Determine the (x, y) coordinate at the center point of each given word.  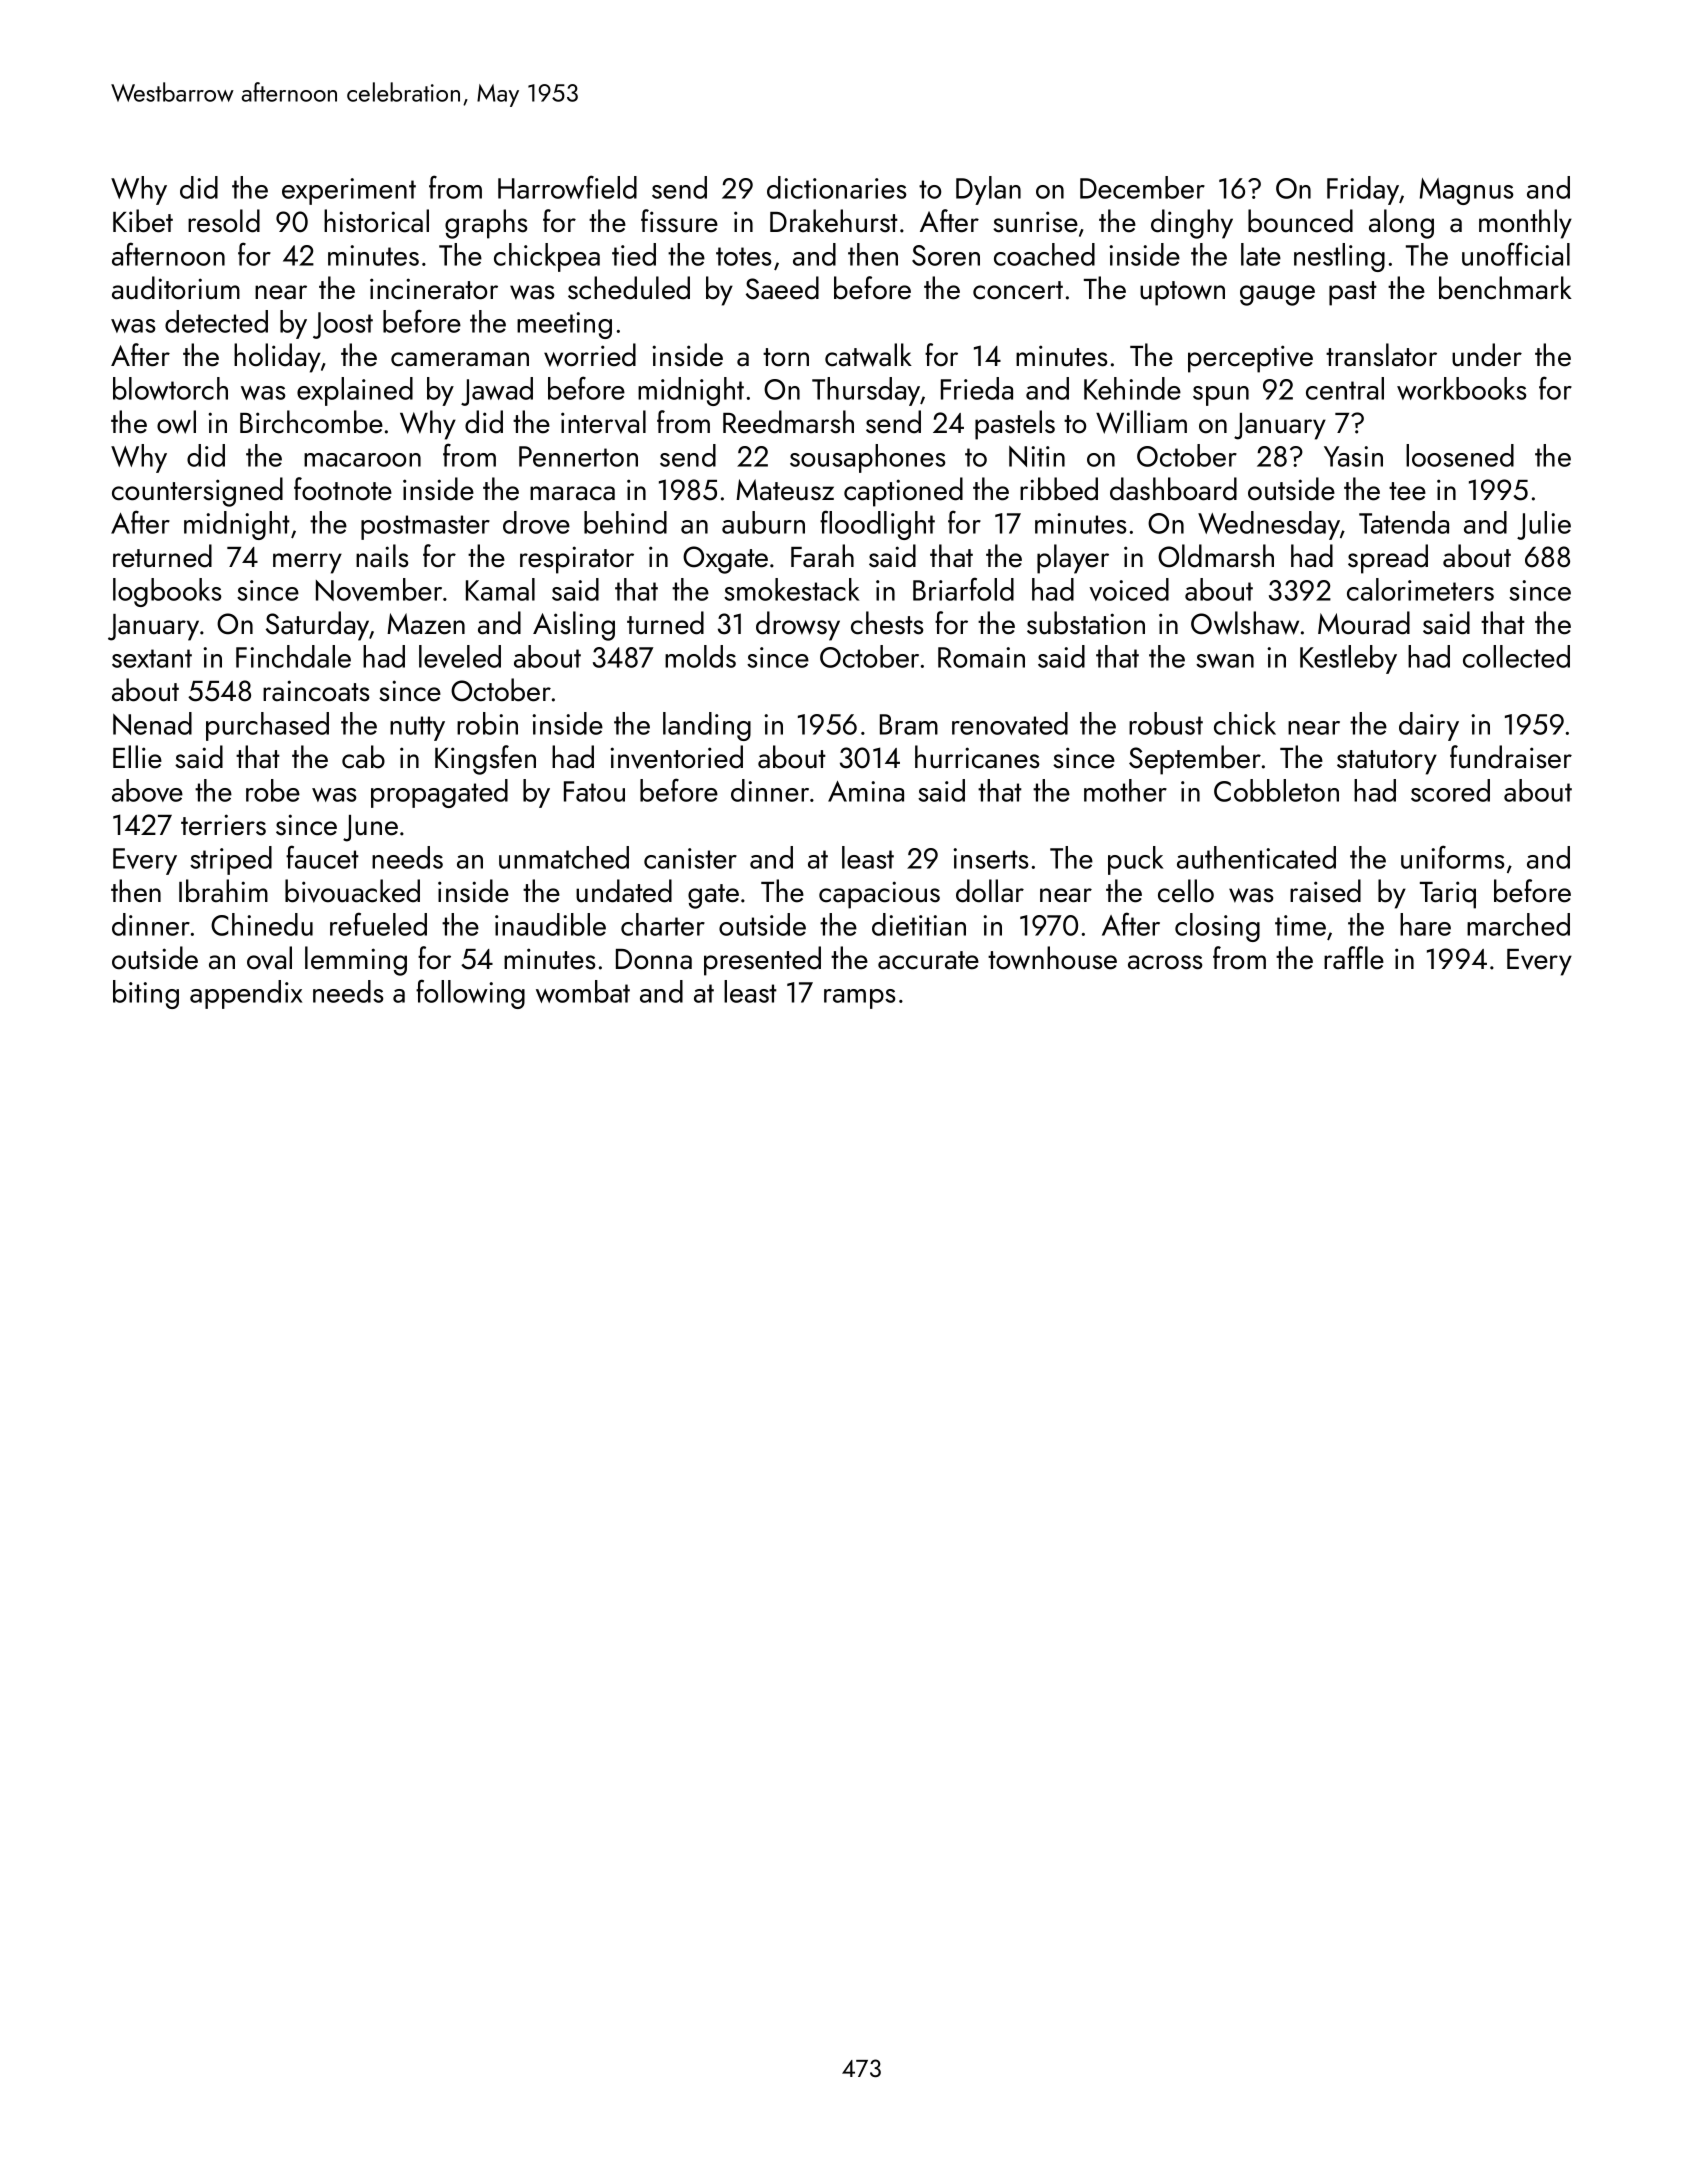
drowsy (798, 626)
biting (146, 994)
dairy (1429, 726)
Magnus (1467, 191)
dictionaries (837, 187)
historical (376, 221)
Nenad (152, 723)
